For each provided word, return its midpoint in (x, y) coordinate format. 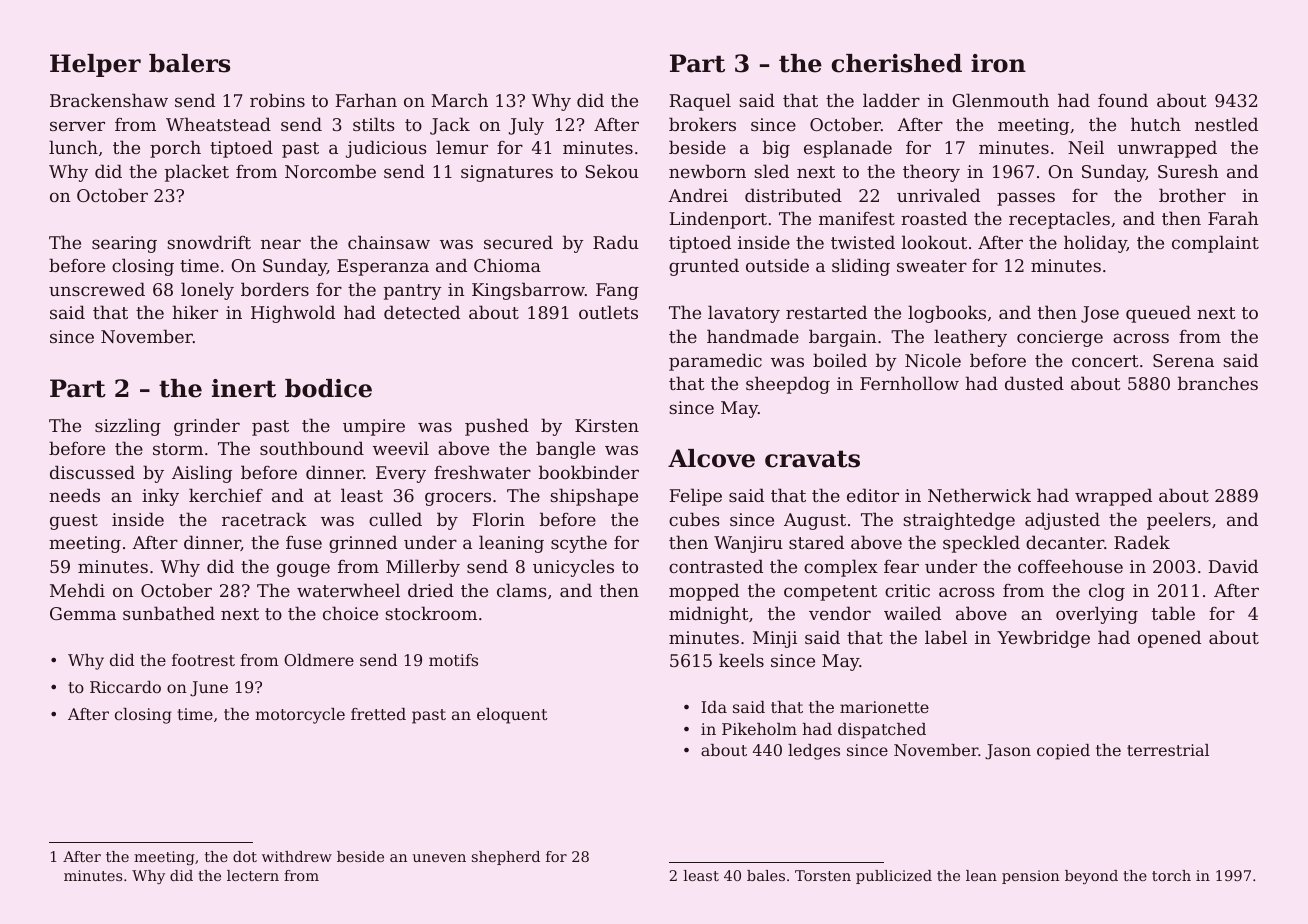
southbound (312, 448)
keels (741, 660)
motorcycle (300, 716)
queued (1158, 314)
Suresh (1188, 171)
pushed (497, 427)
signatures (507, 173)
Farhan (366, 100)
